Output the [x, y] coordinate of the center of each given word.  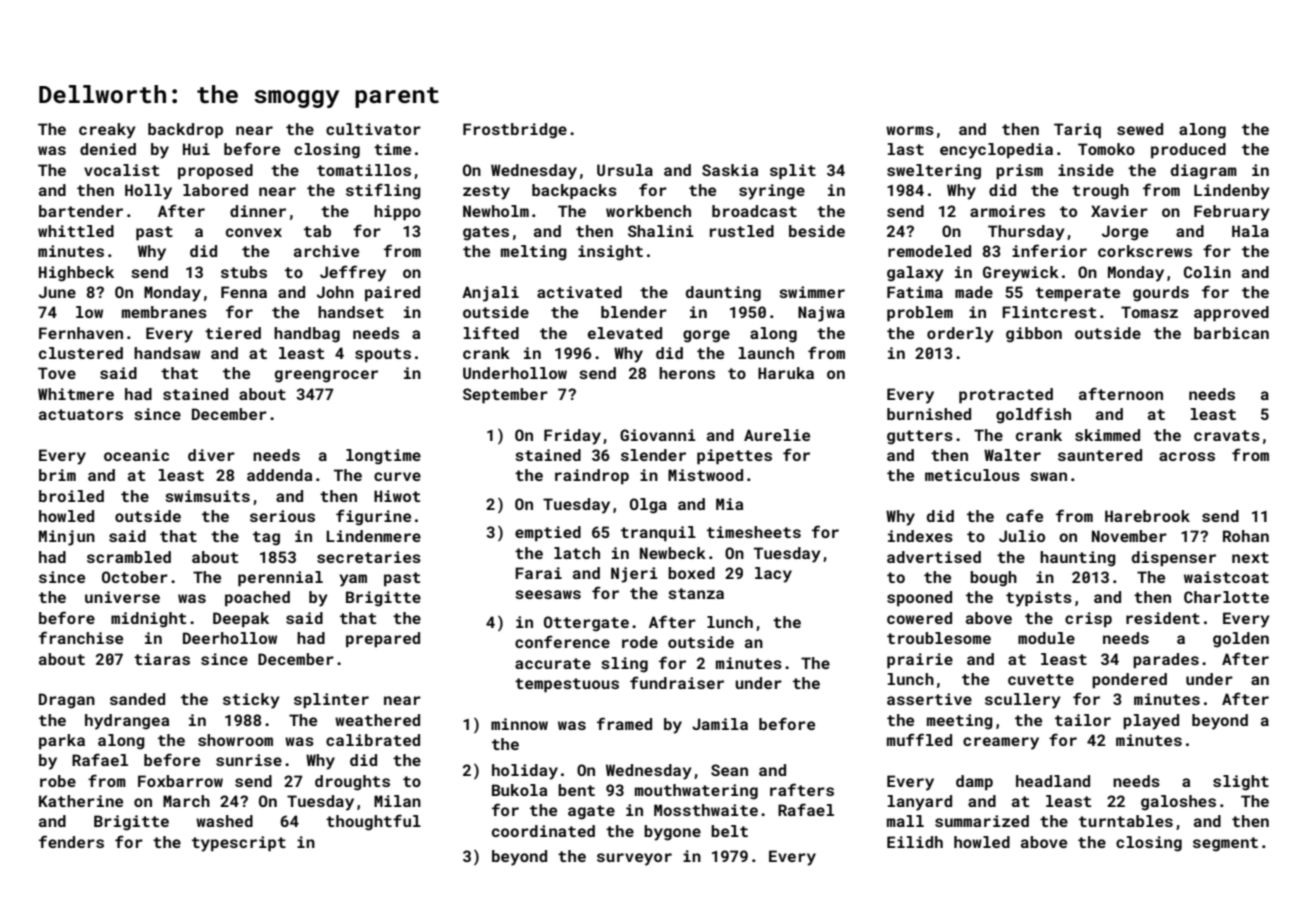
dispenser [1174, 558]
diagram [1204, 172]
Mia [729, 504]
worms [910, 130]
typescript [239, 844]
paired [392, 294]
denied [108, 149]
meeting [960, 722]
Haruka [786, 373]
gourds [1161, 294]
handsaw [167, 353]
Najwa [821, 314]
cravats [1227, 435]
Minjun [67, 538]
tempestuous [567, 685]
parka [62, 742]
